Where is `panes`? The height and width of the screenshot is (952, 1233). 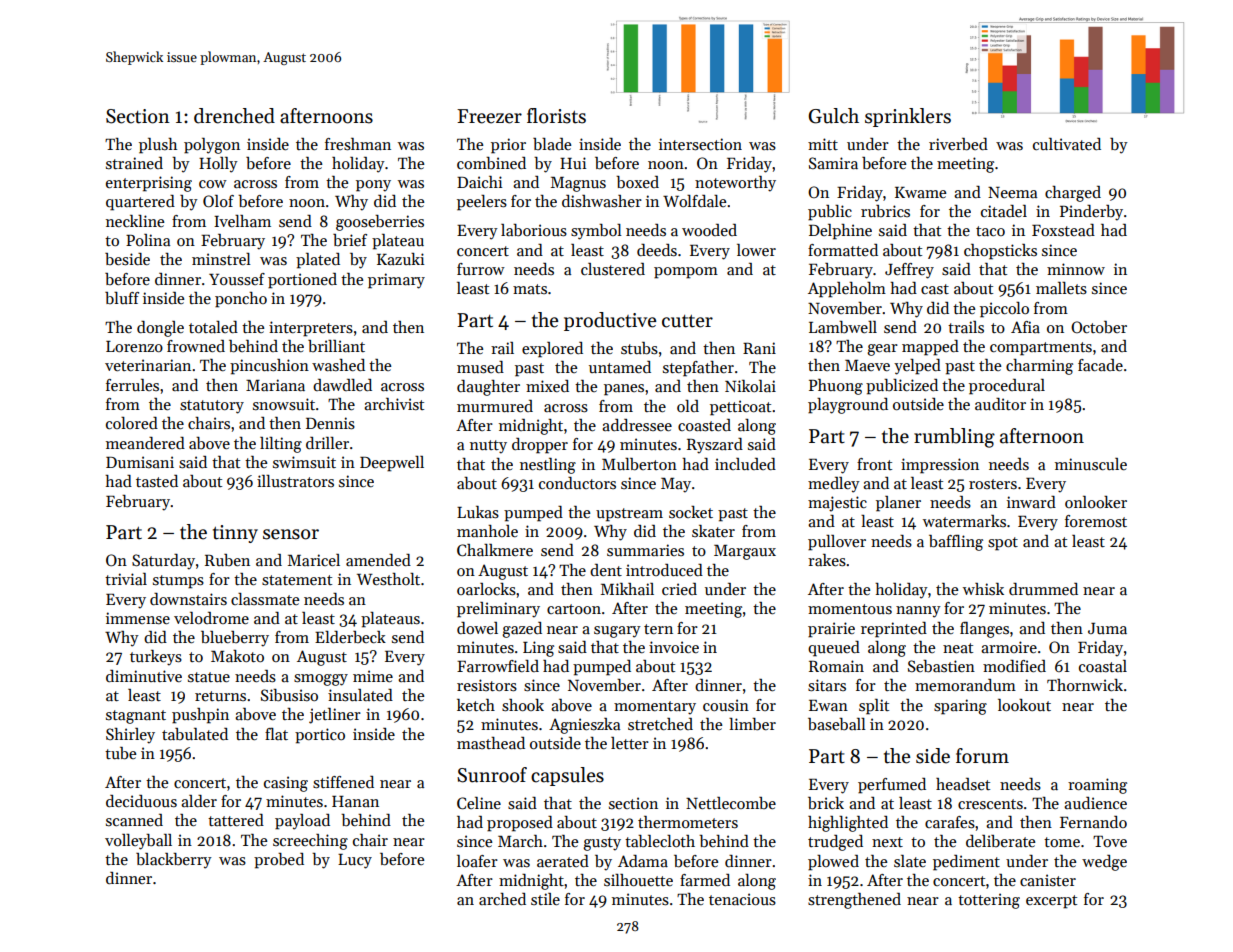 panes is located at coordinates (624, 390).
